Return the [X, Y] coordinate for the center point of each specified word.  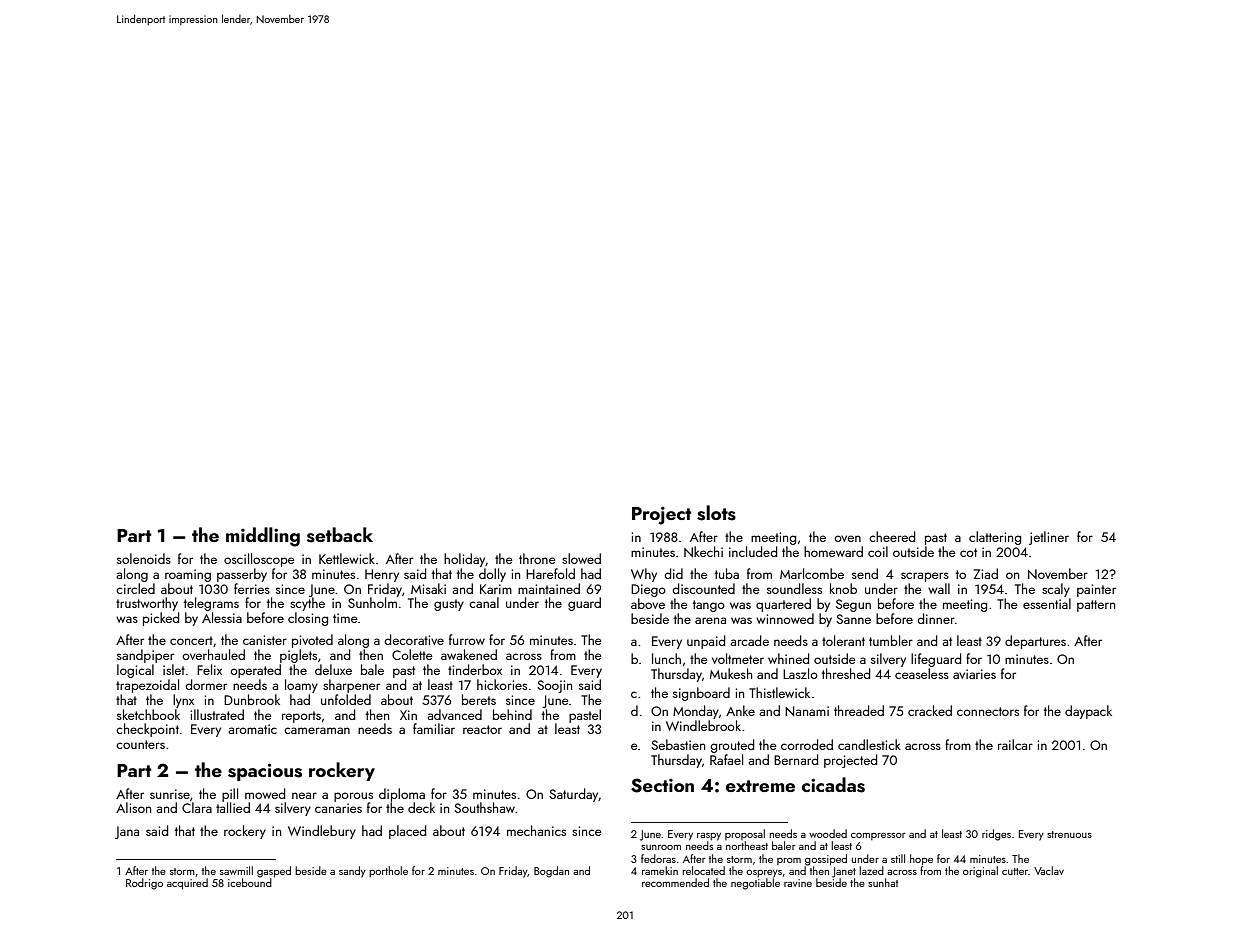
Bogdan [551, 872]
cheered [892, 536]
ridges [996, 835]
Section [662, 785]
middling [263, 537]
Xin [408, 715]
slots [716, 513]
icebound [250, 882]
